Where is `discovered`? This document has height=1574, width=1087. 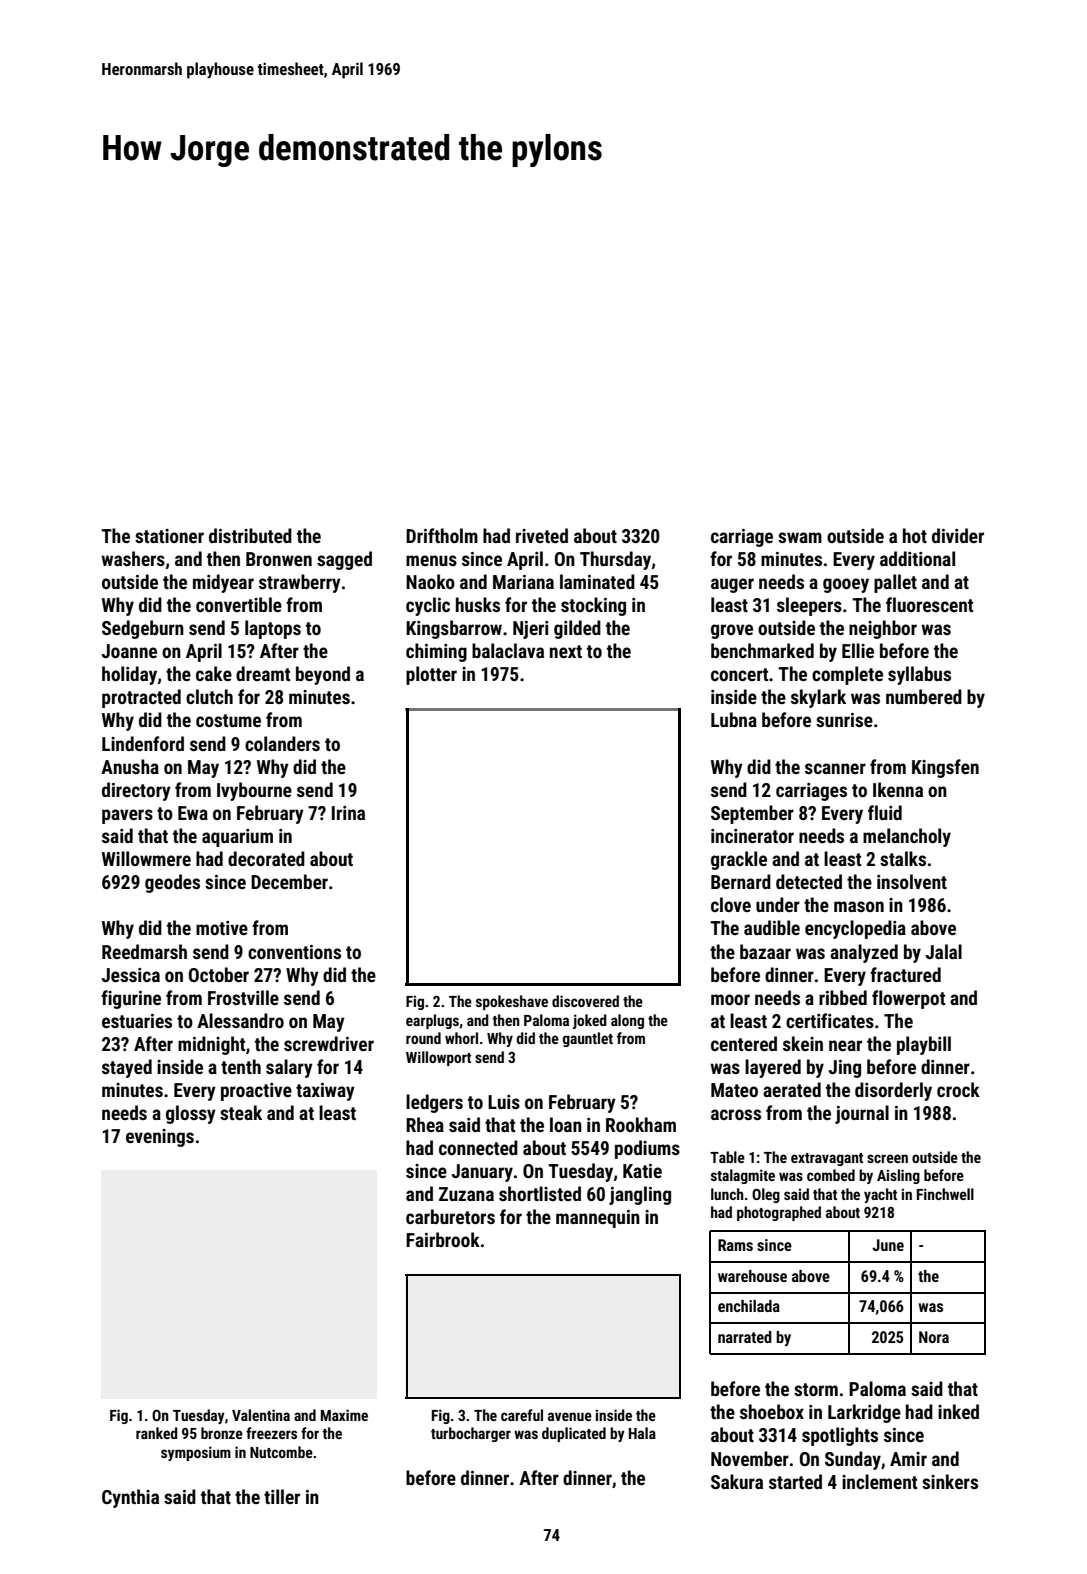
discovered is located at coordinates (585, 1001).
